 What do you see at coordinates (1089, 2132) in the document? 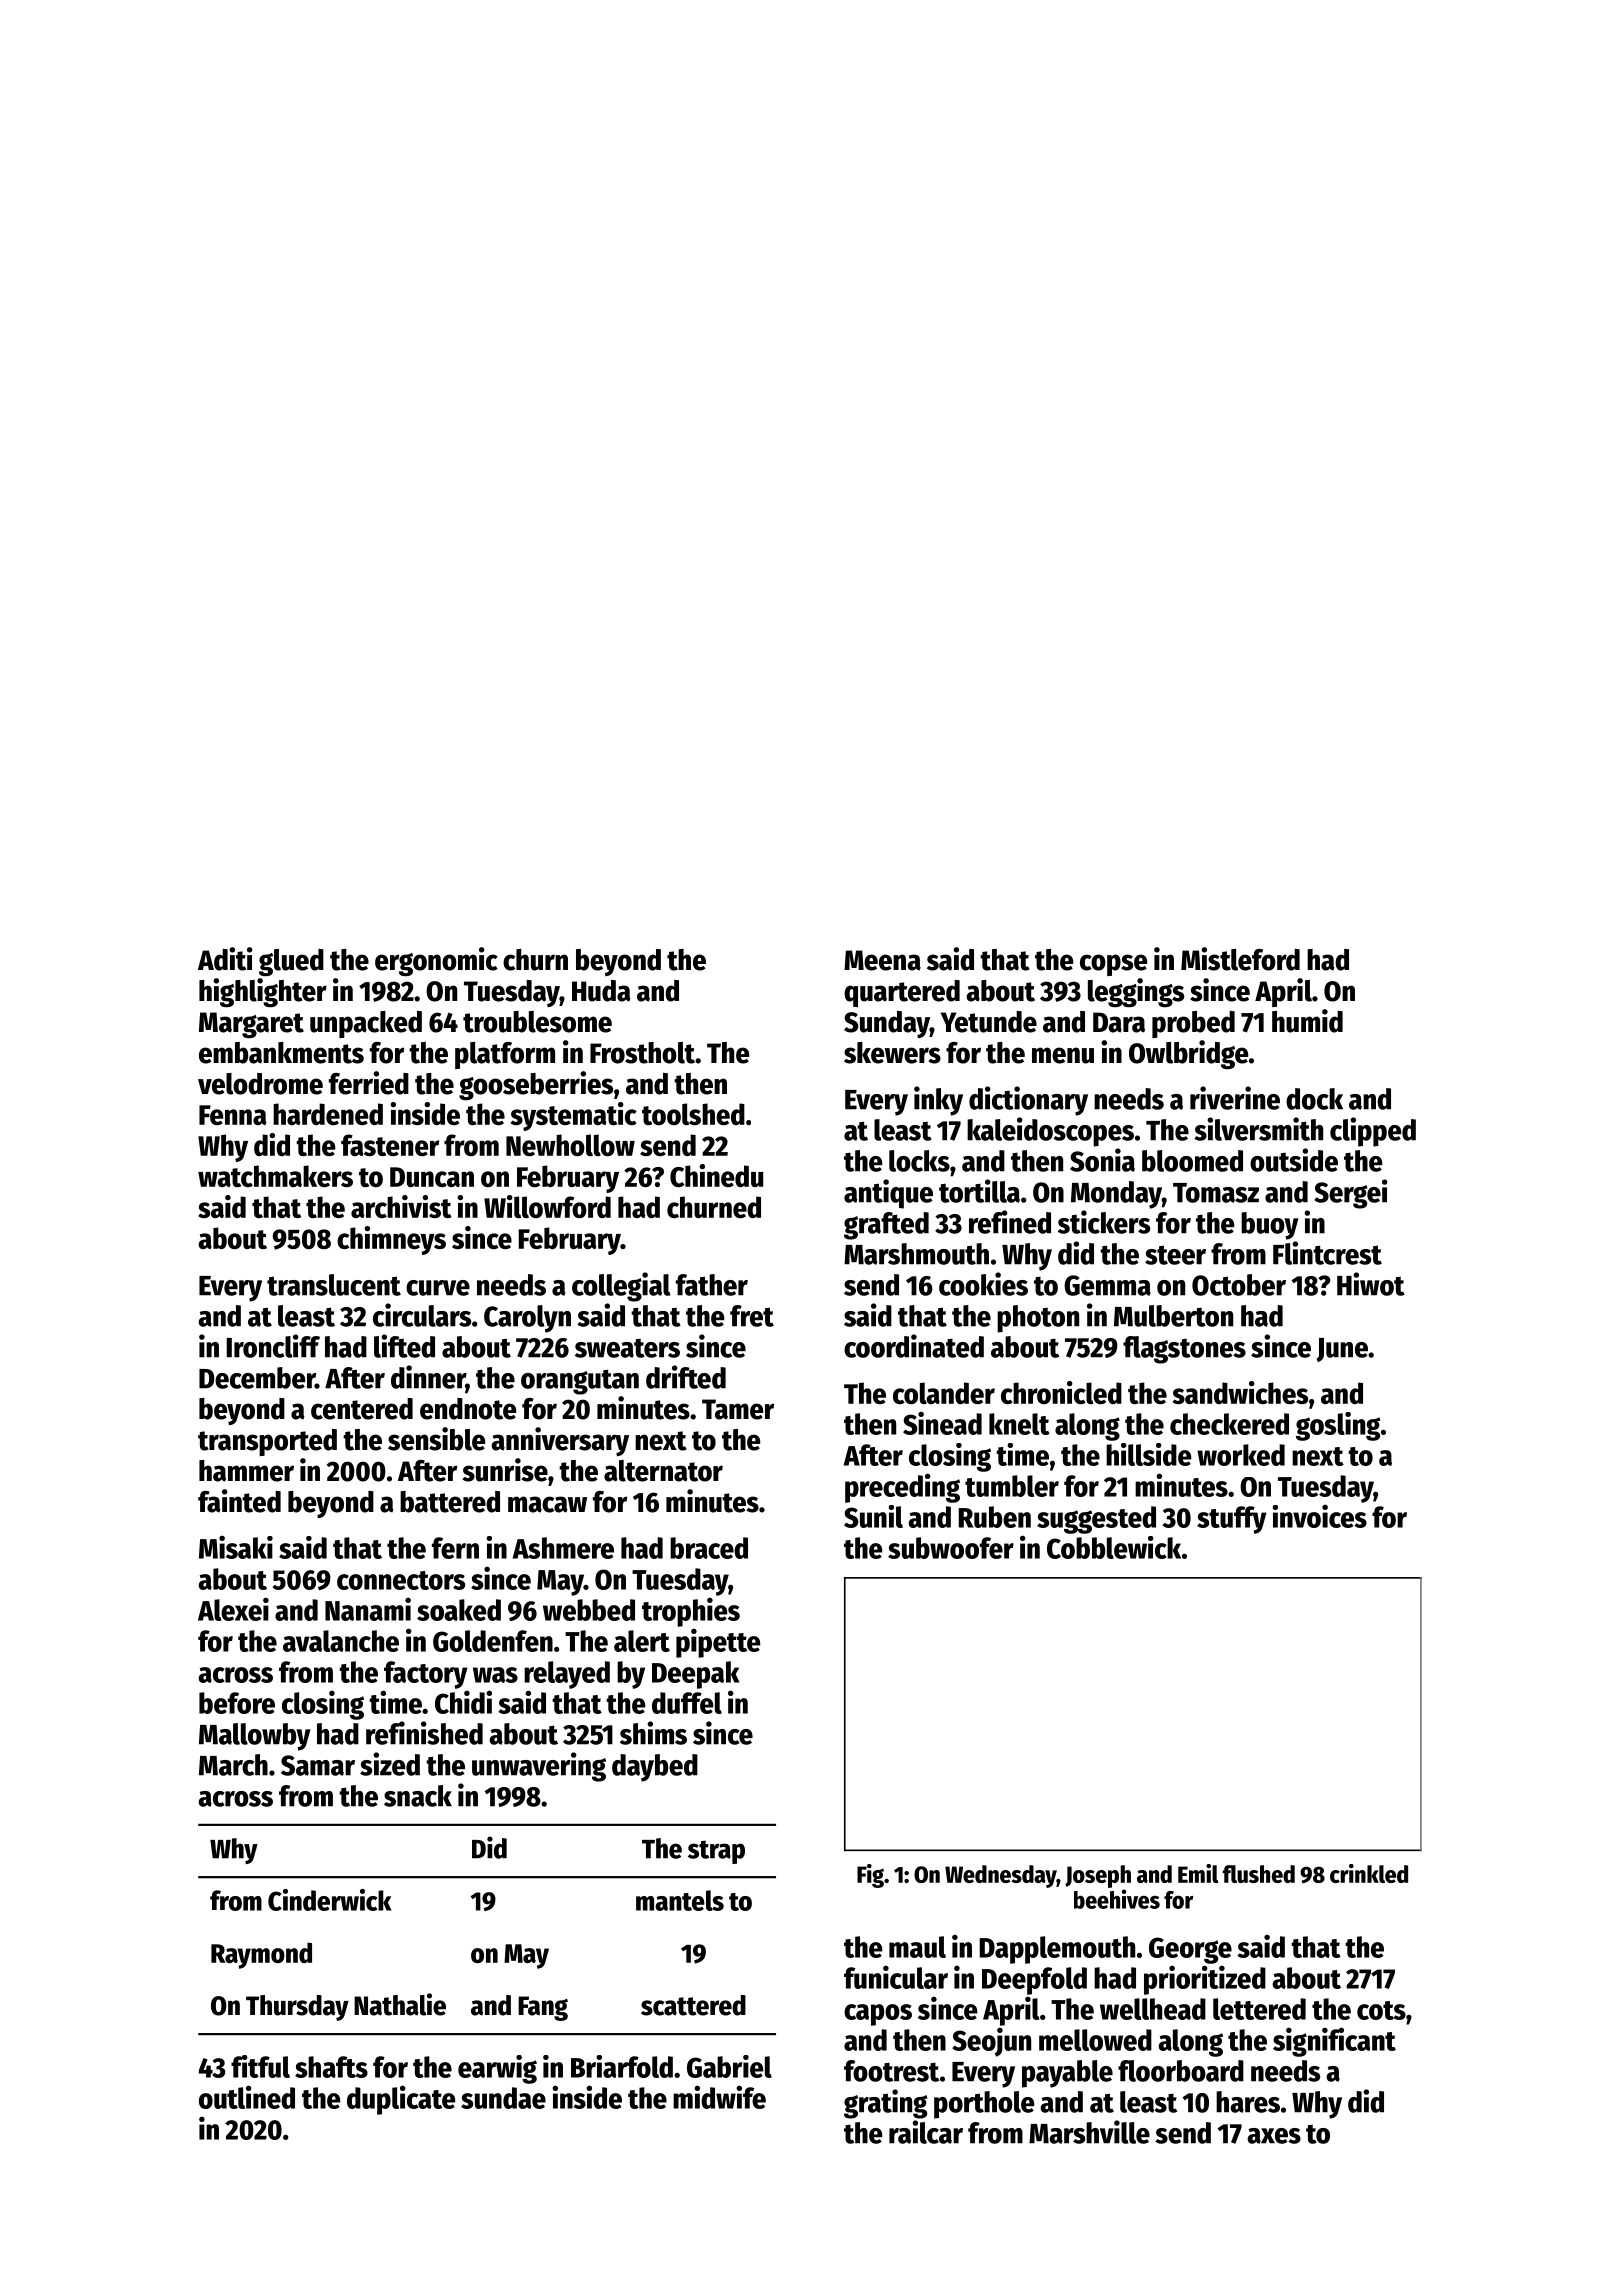
I see `Marshville` at bounding box center [1089, 2132].
